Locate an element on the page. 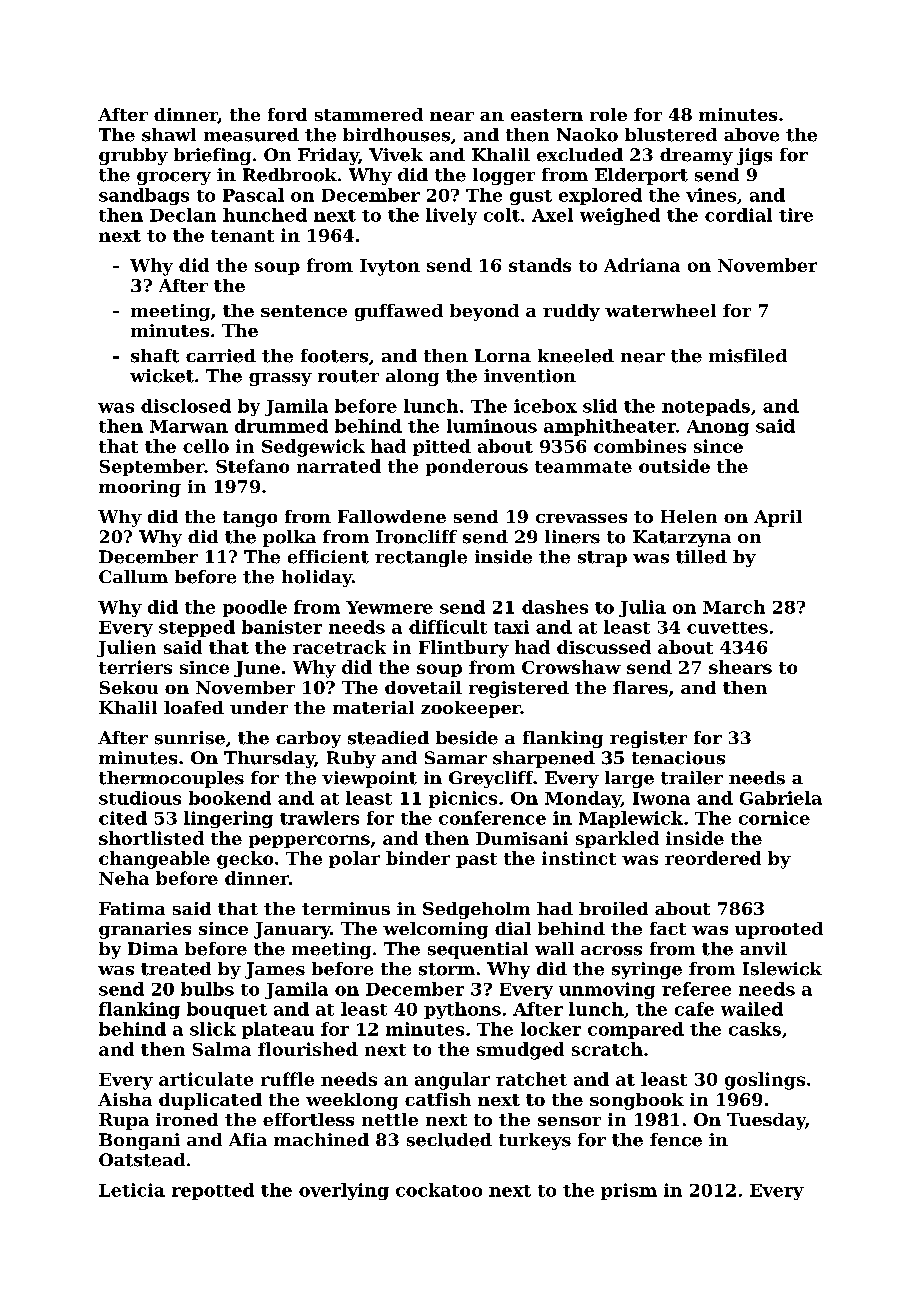 The width and height of the page is (924, 1308). instinct is located at coordinates (579, 858).
